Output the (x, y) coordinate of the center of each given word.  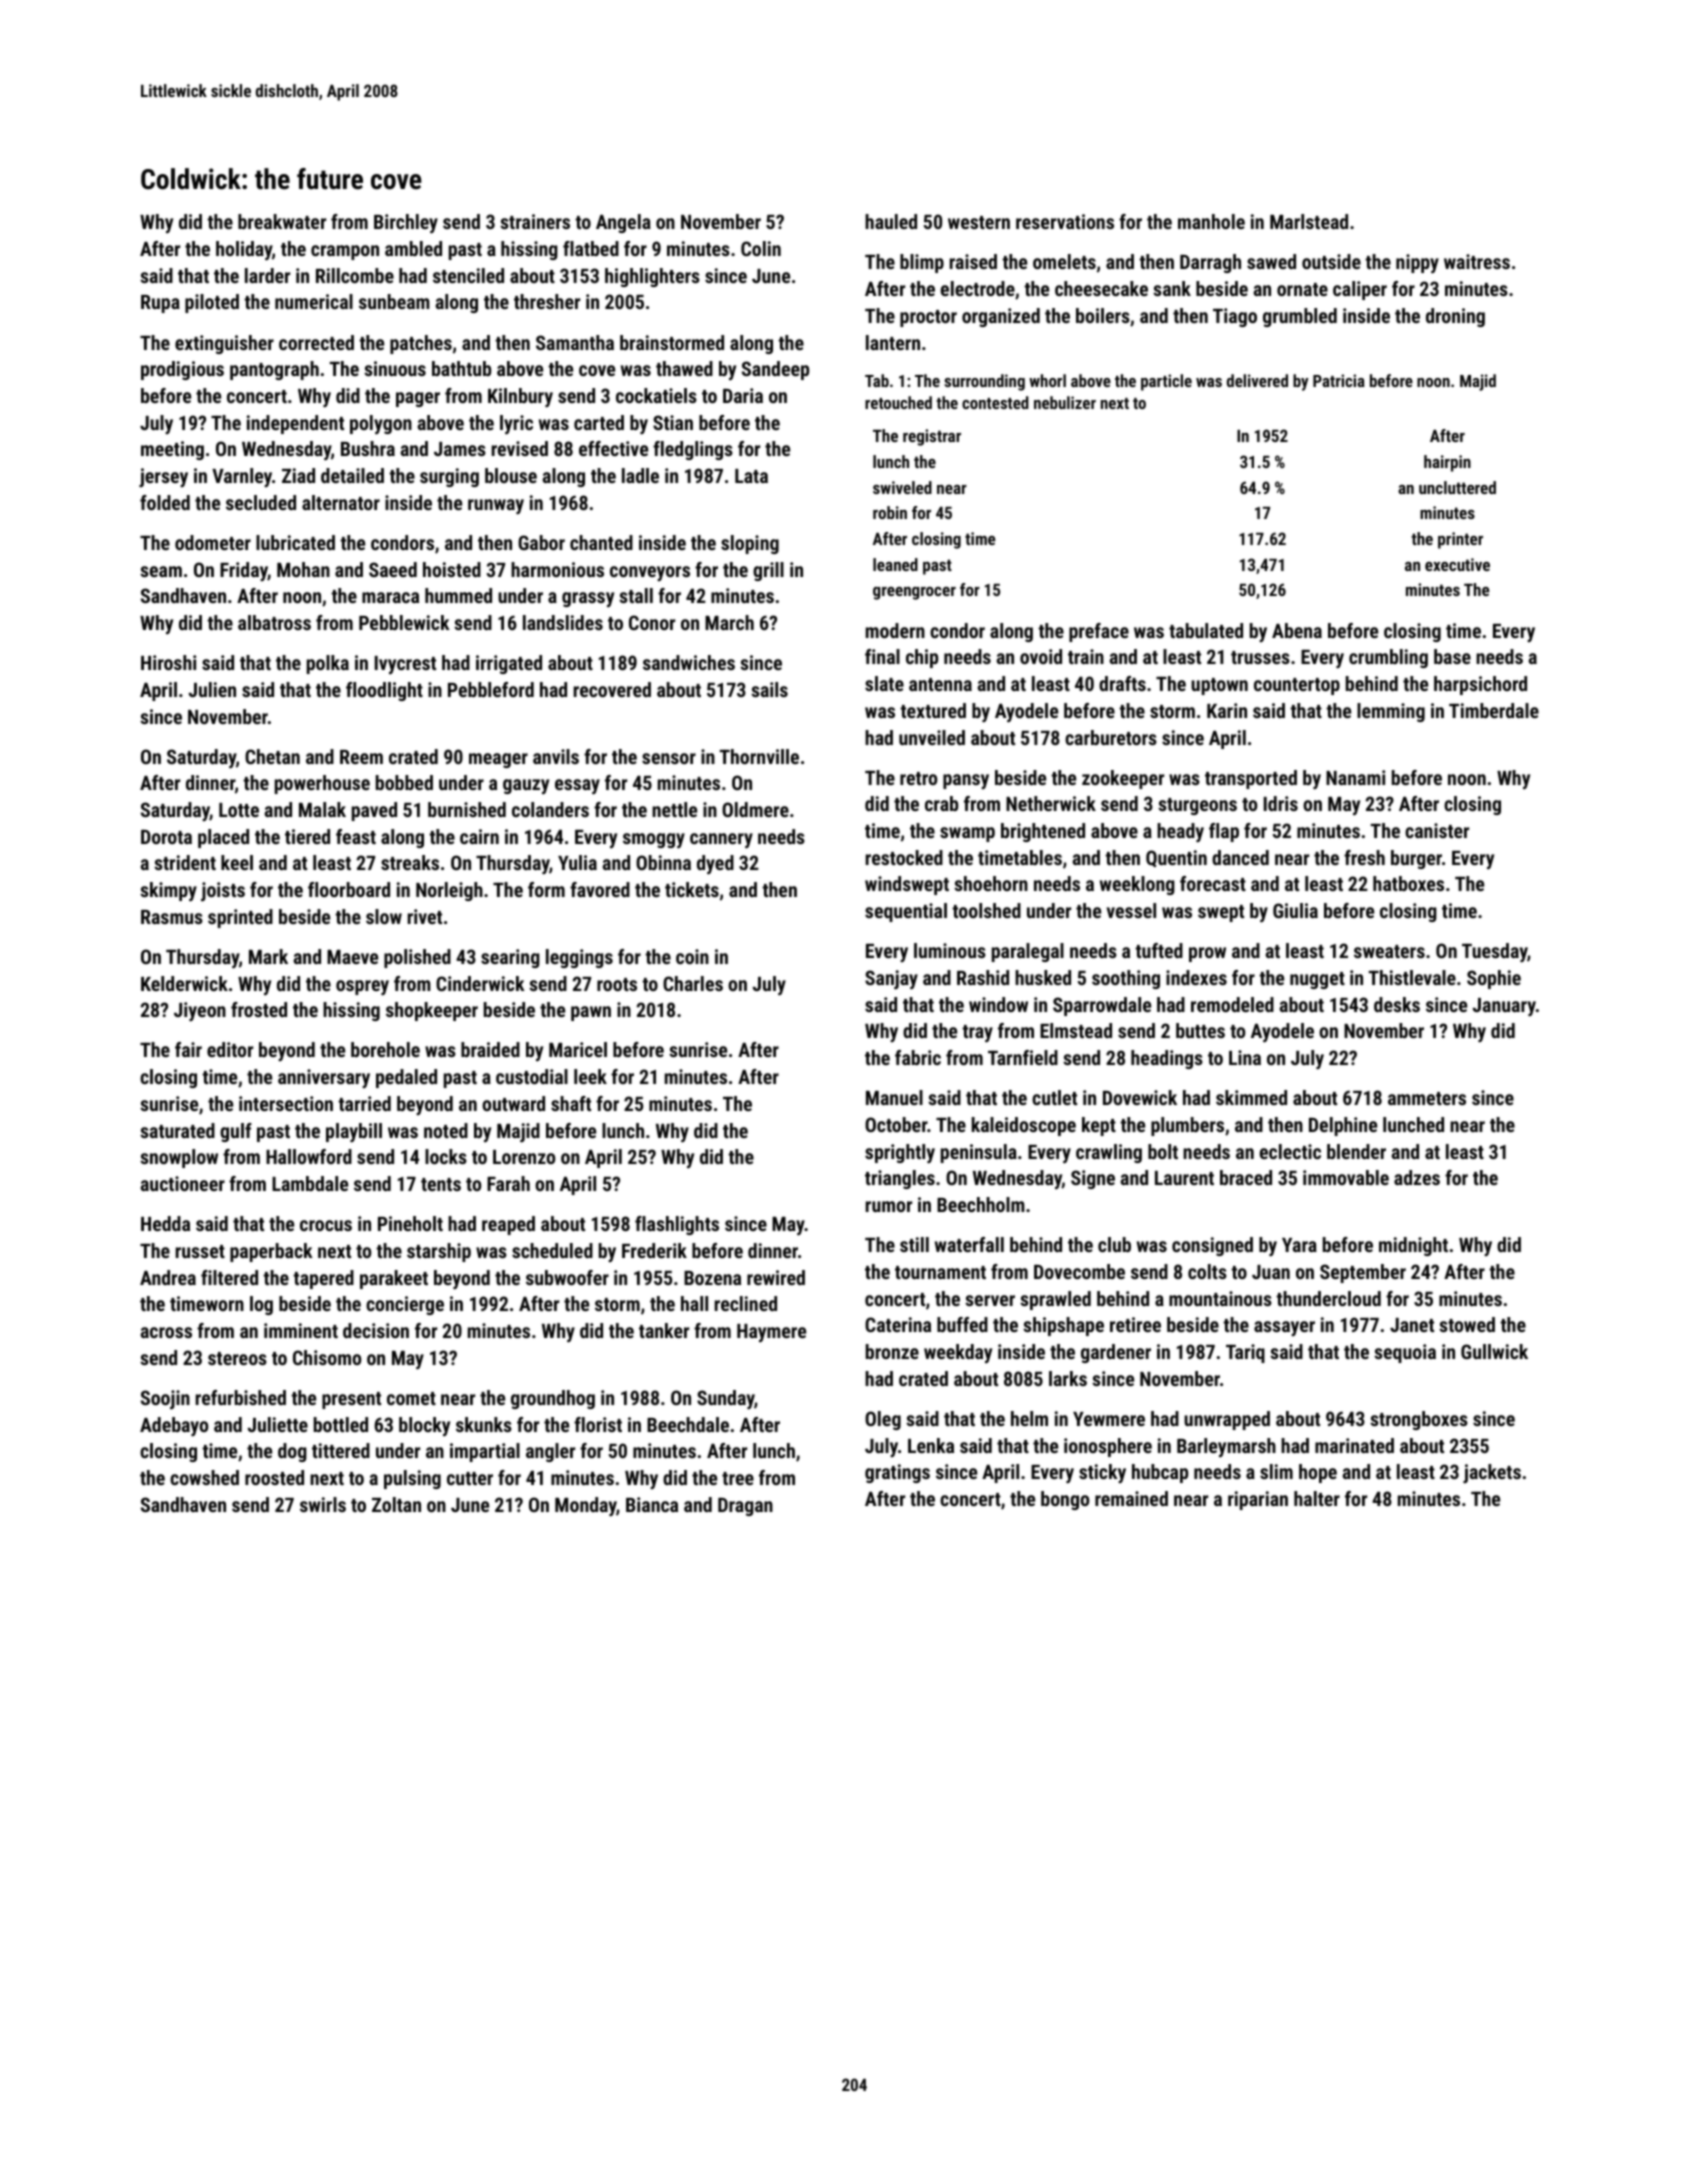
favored (600, 889)
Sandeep (775, 370)
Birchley (406, 223)
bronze (892, 1351)
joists (223, 891)
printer (1460, 540)
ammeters (1427, 1098)
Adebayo (174, 1426)
